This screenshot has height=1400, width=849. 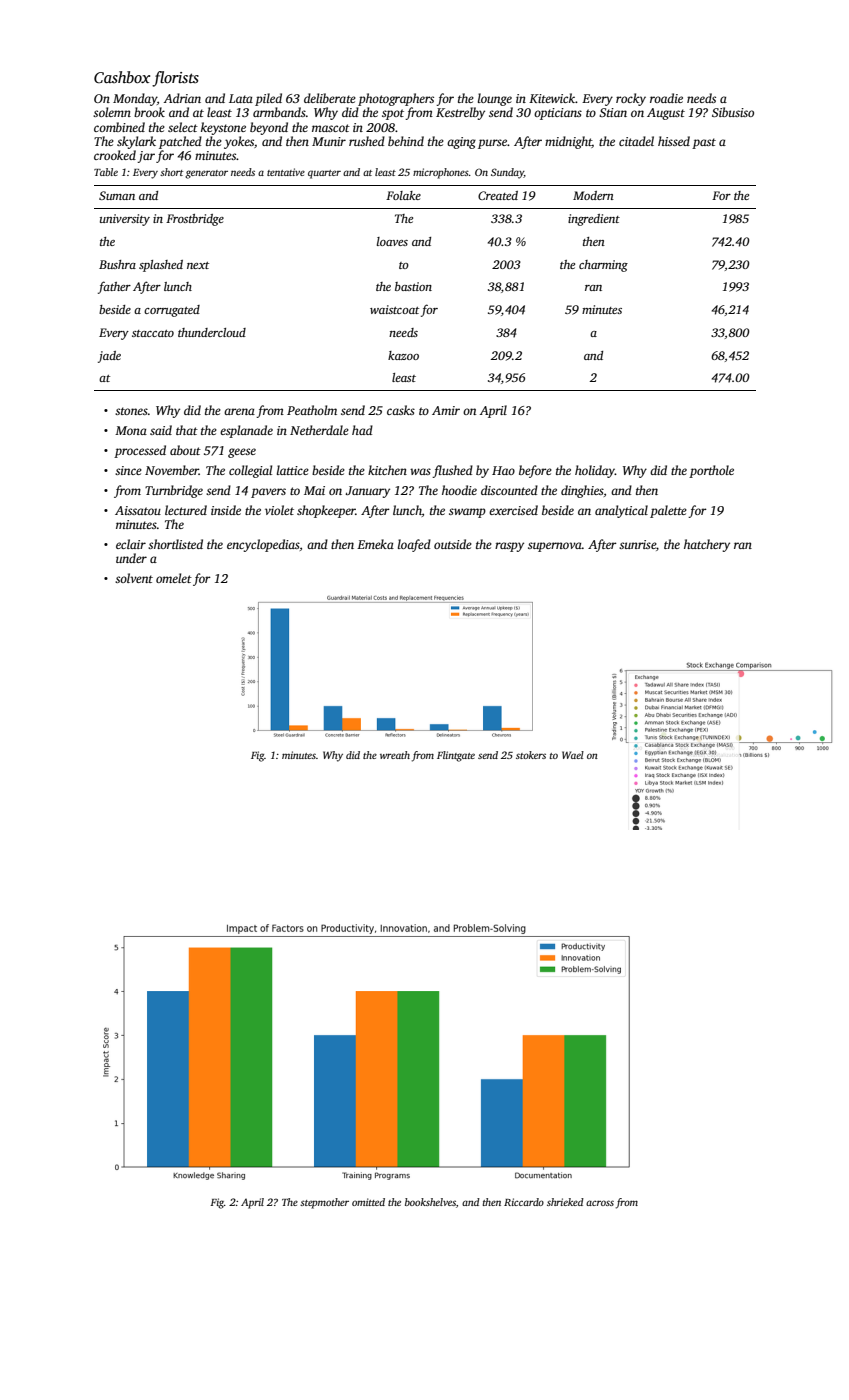 What do you see at coordinates (600, 1203) in the screenshot?
I see `across` at bounding box center [600, 1203].
